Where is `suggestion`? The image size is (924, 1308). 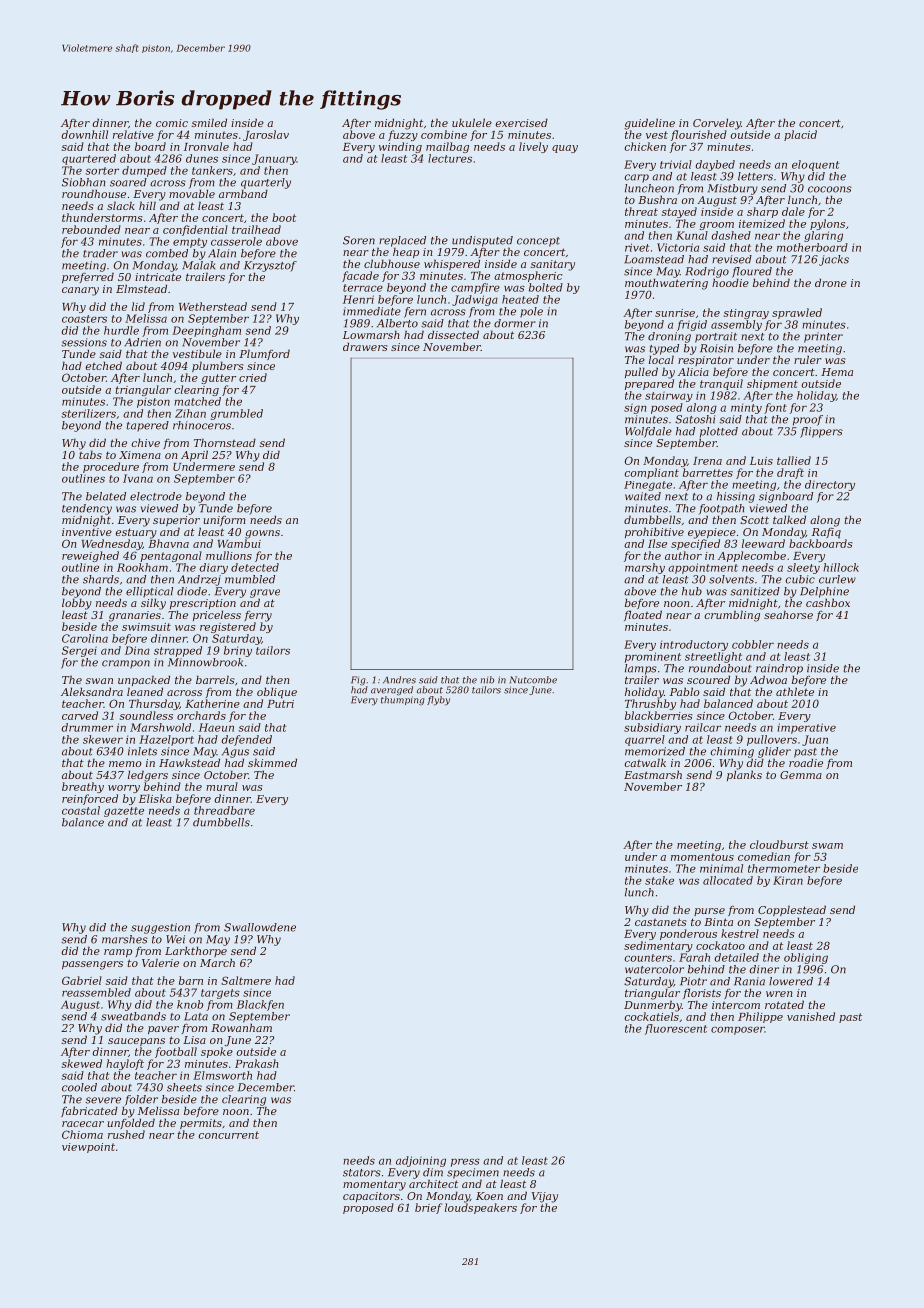
suggestion is located at coordinates (160, 928).
